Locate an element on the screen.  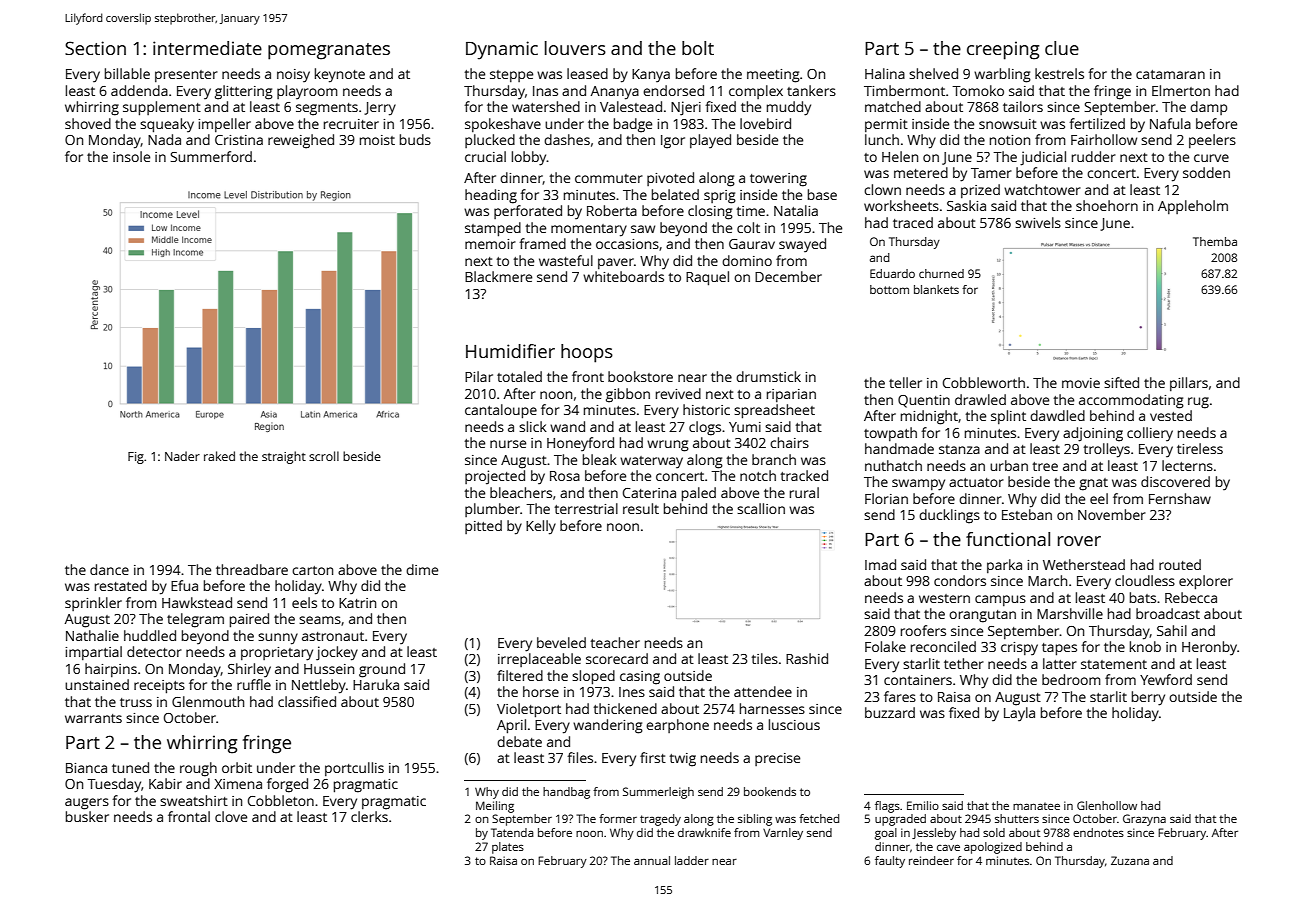
pomegranates is located at coordinates (329, 51).
